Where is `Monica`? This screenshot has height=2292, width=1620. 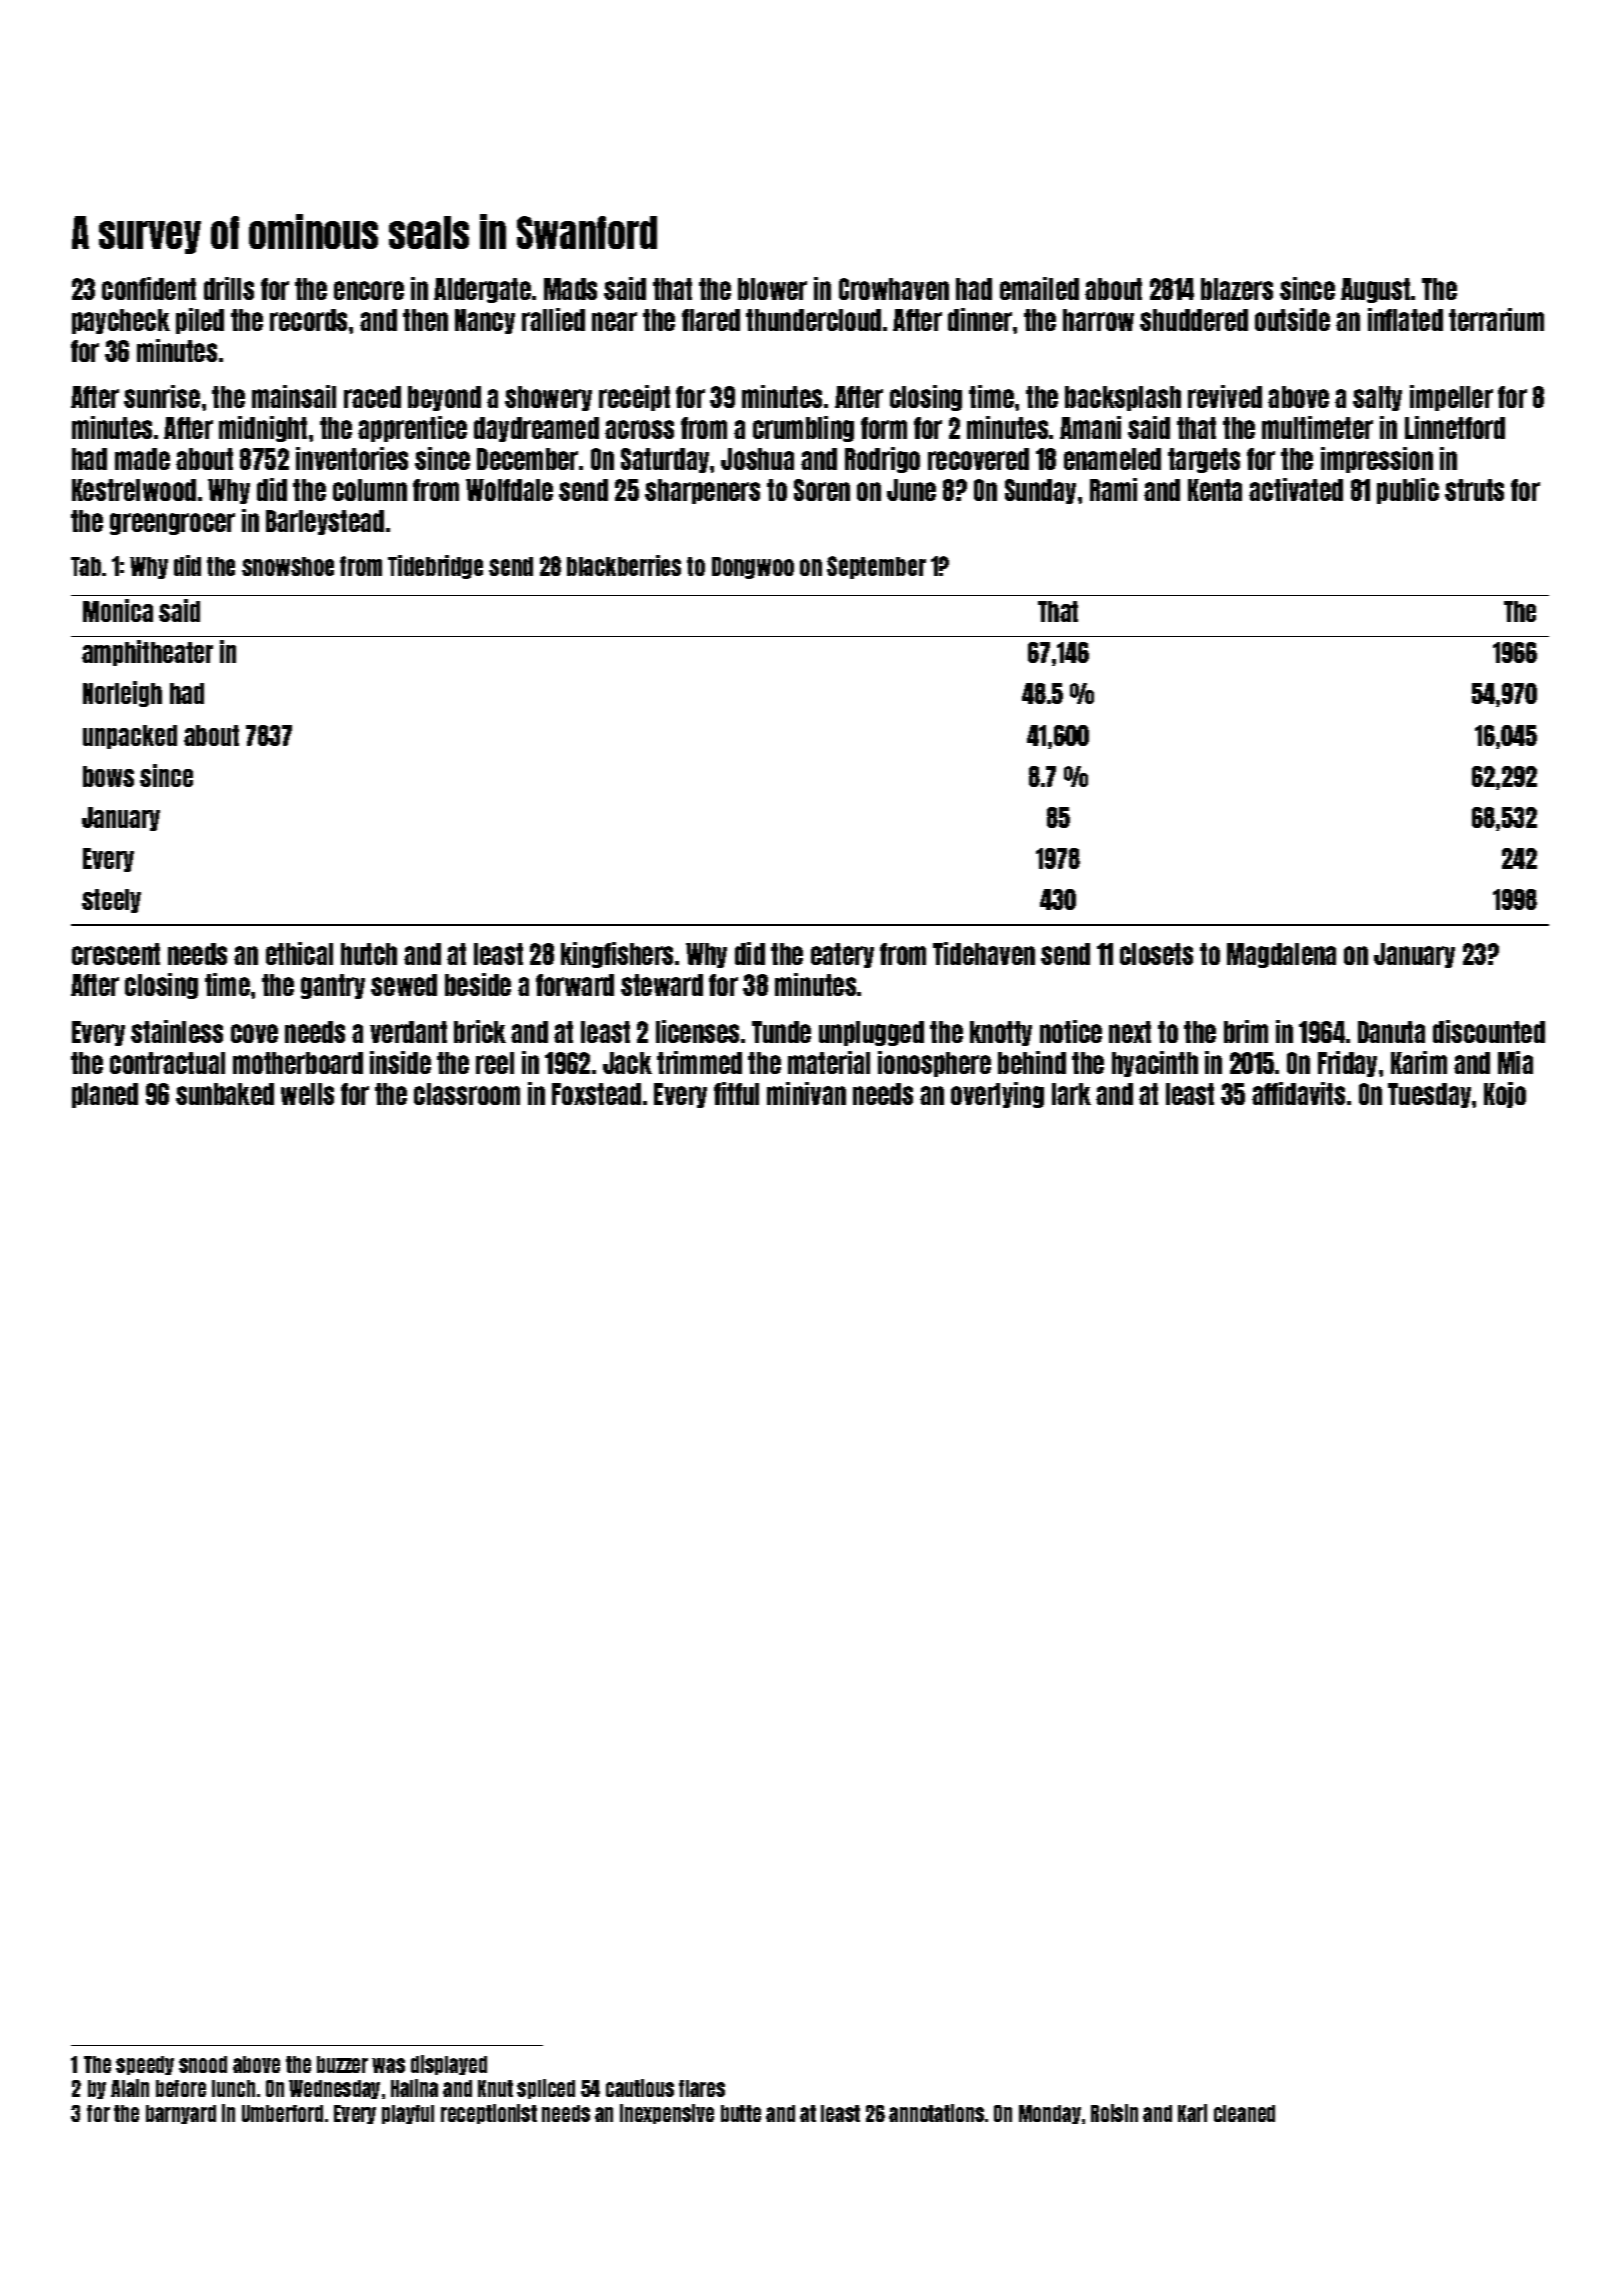
Monica is located at coordinates (118, 610).
